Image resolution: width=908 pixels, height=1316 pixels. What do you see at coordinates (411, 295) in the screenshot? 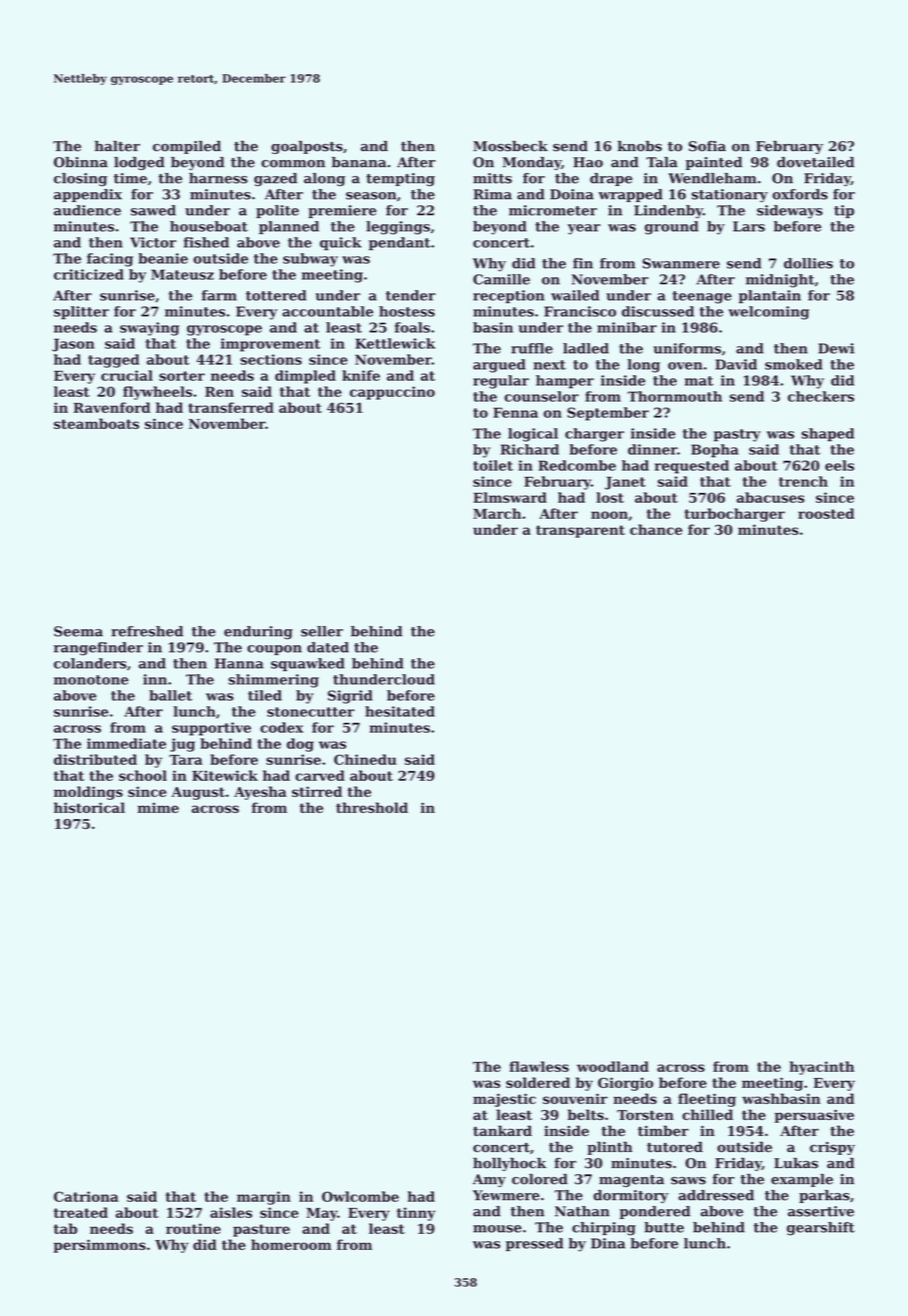
I see `tender` at bounding box center [411, 295].
